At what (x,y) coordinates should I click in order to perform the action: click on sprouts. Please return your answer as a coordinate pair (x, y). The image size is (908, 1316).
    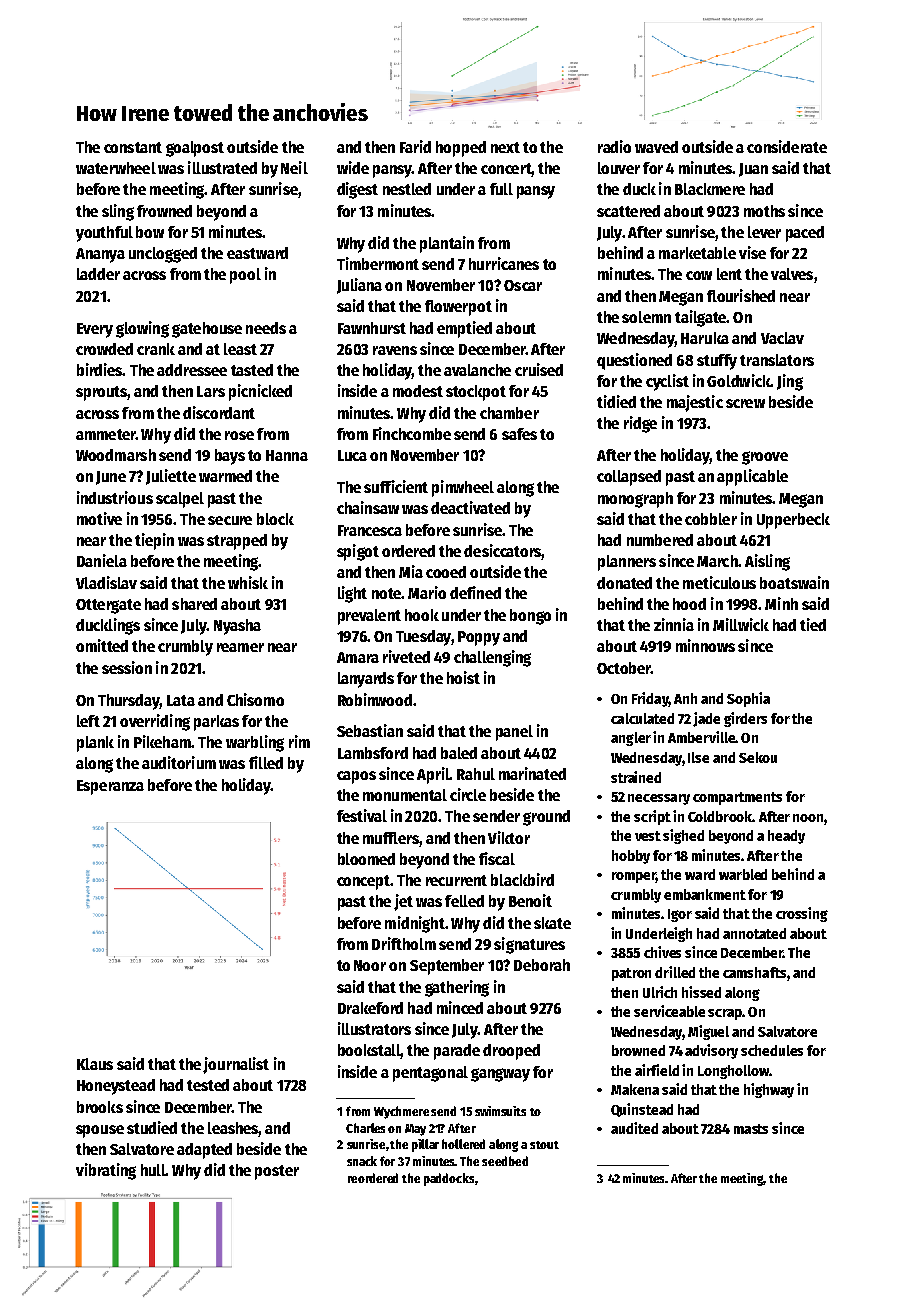
    Looking at the image, I should click on (101, 393).
